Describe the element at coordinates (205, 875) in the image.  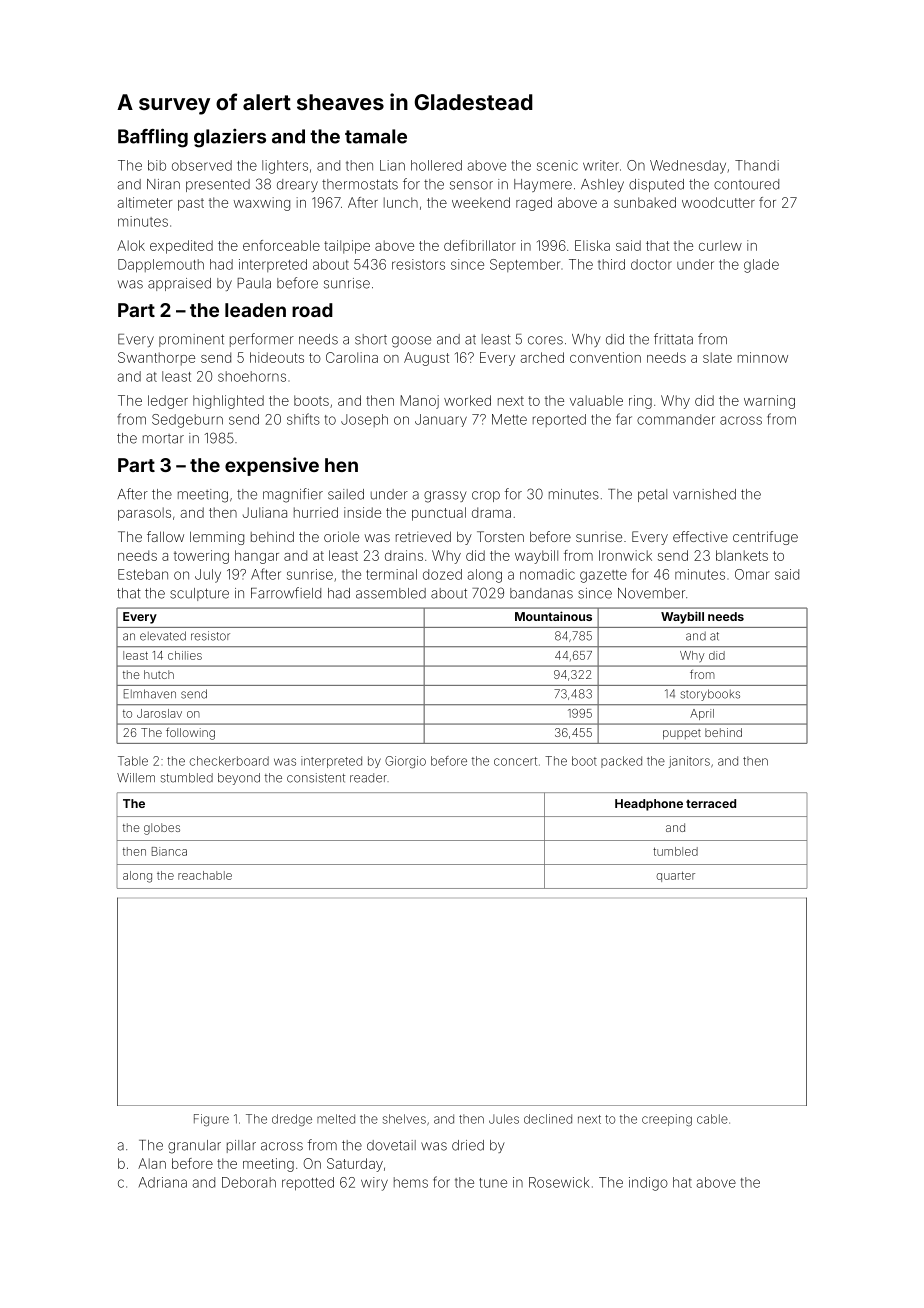
I see `reachable` at that location.
